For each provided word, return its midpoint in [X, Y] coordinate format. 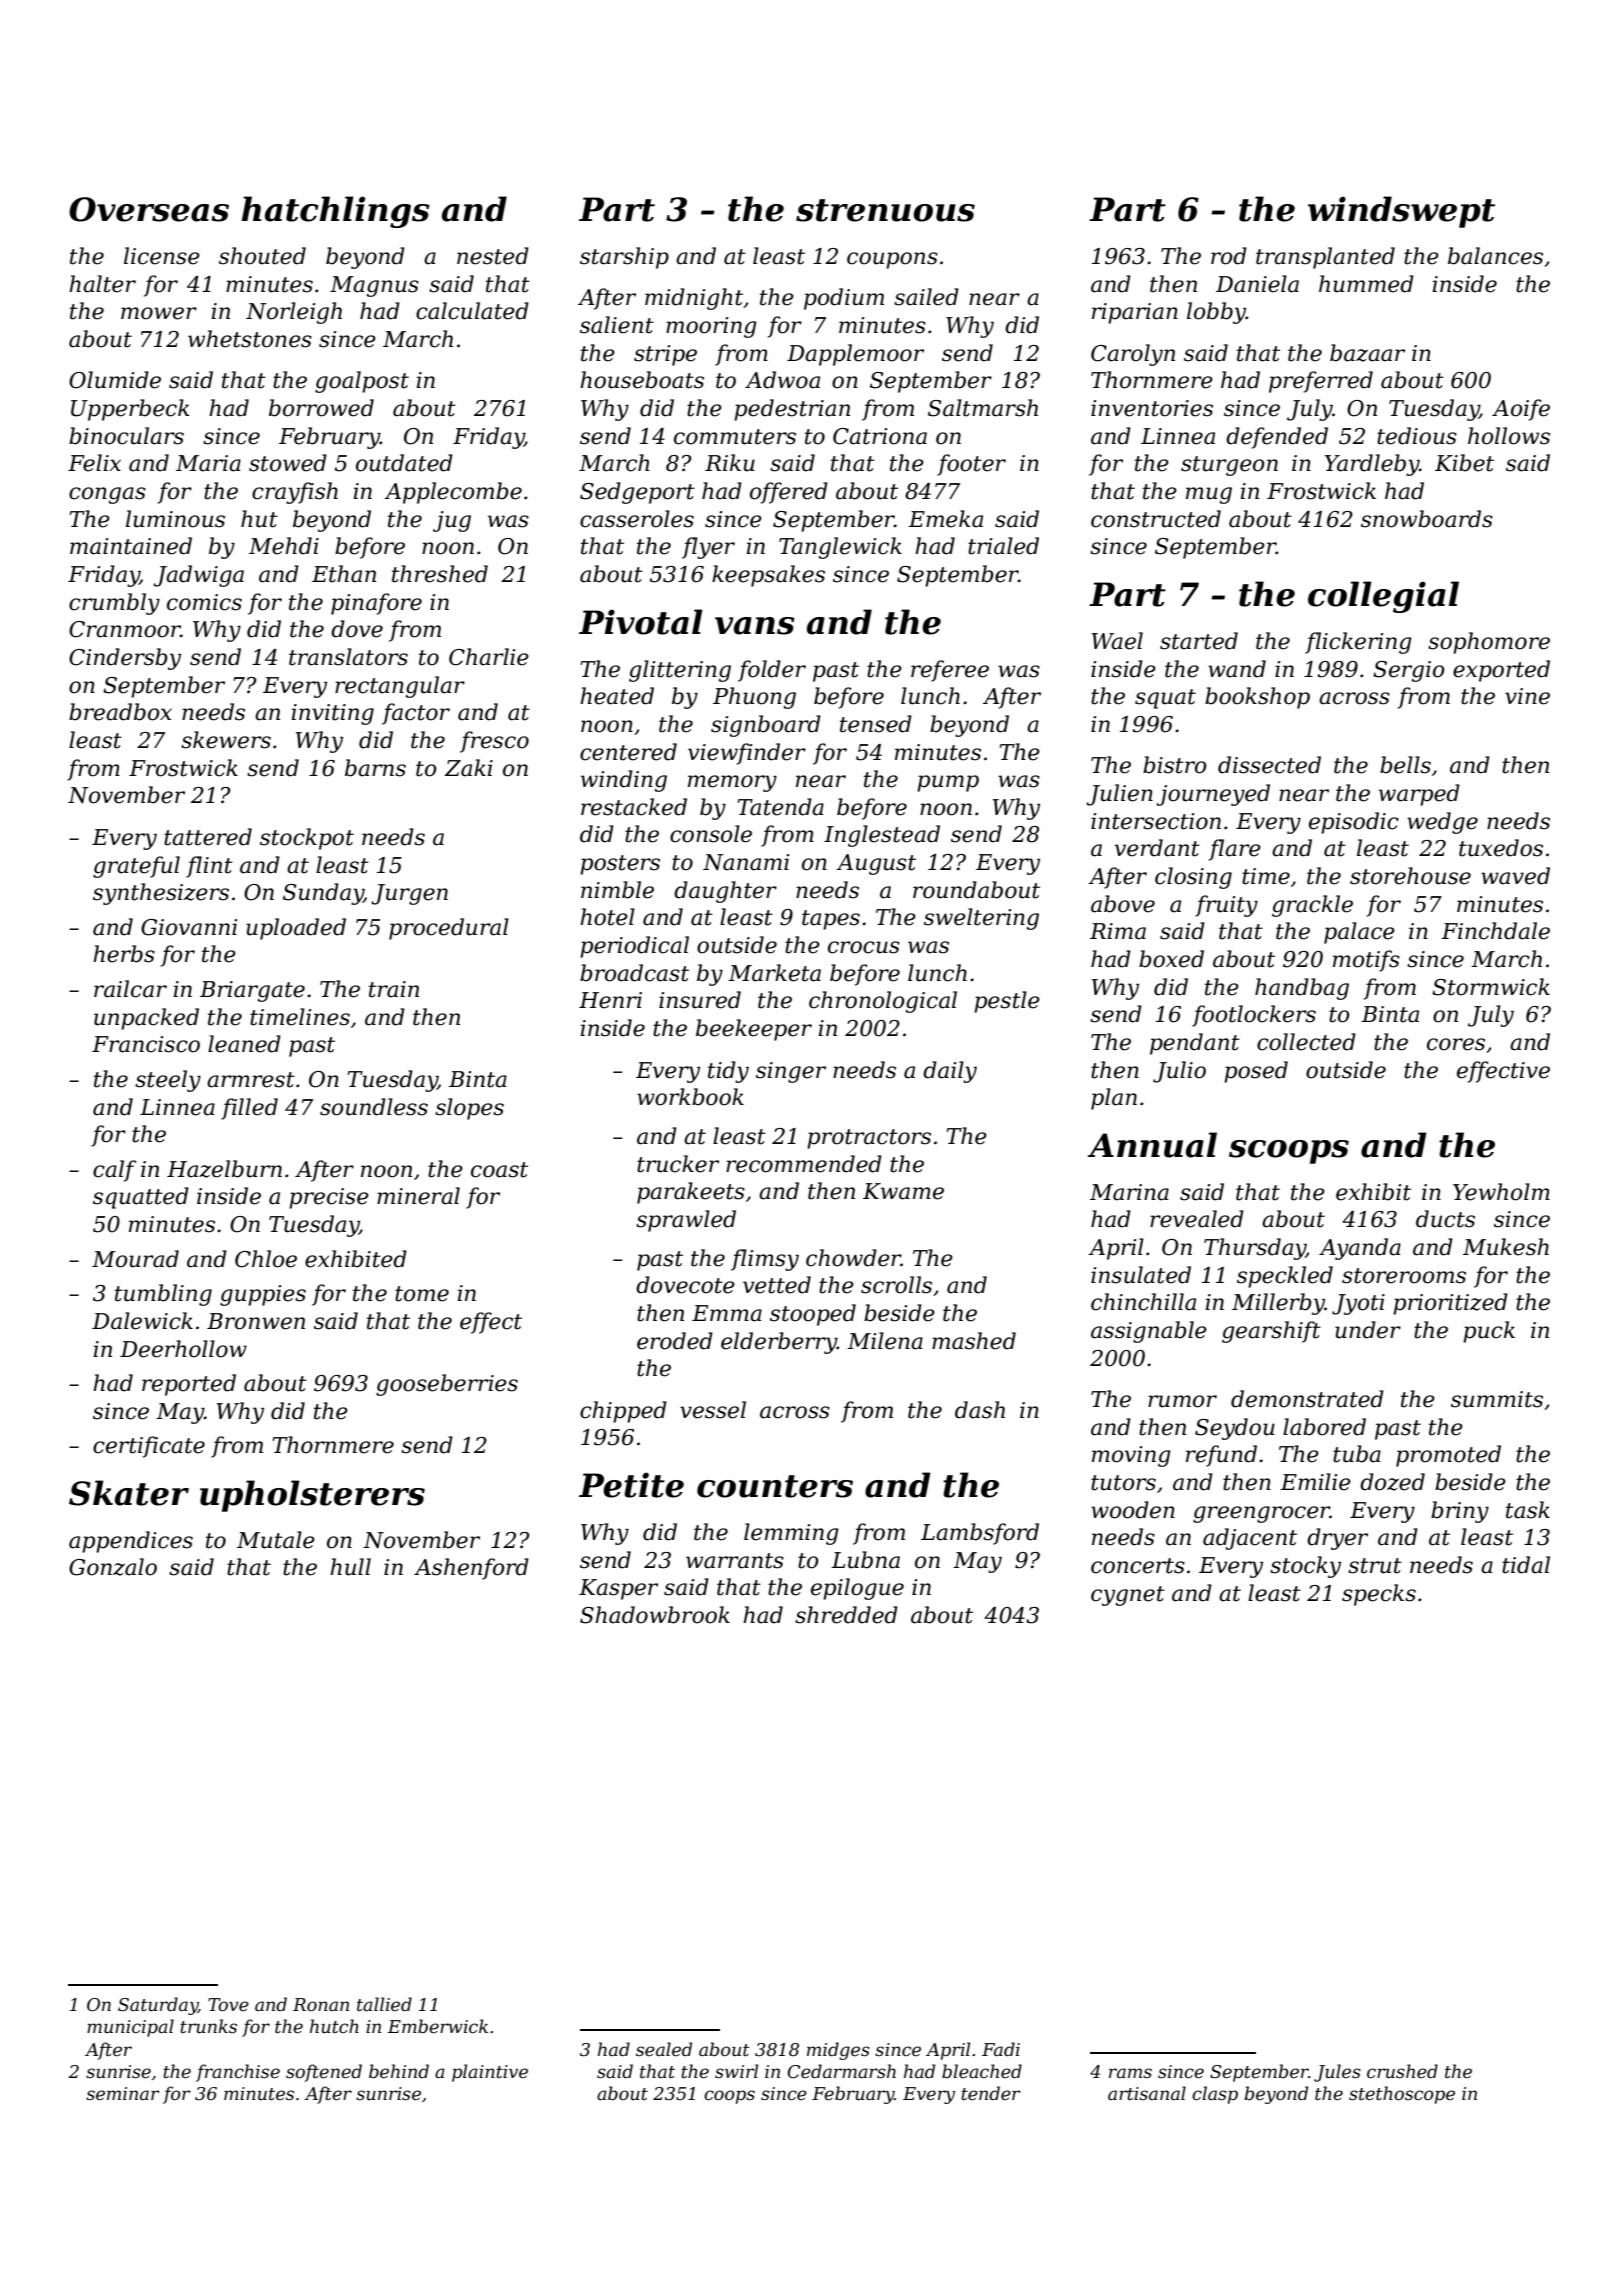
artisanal [1147, 2093]
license [162, 256]
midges [838, 2051]
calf [115, 1171]
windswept [1401, 212]
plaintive [490, 2073]
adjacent [1250, 1539]
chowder [853, 1258]
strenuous [885, 210]
